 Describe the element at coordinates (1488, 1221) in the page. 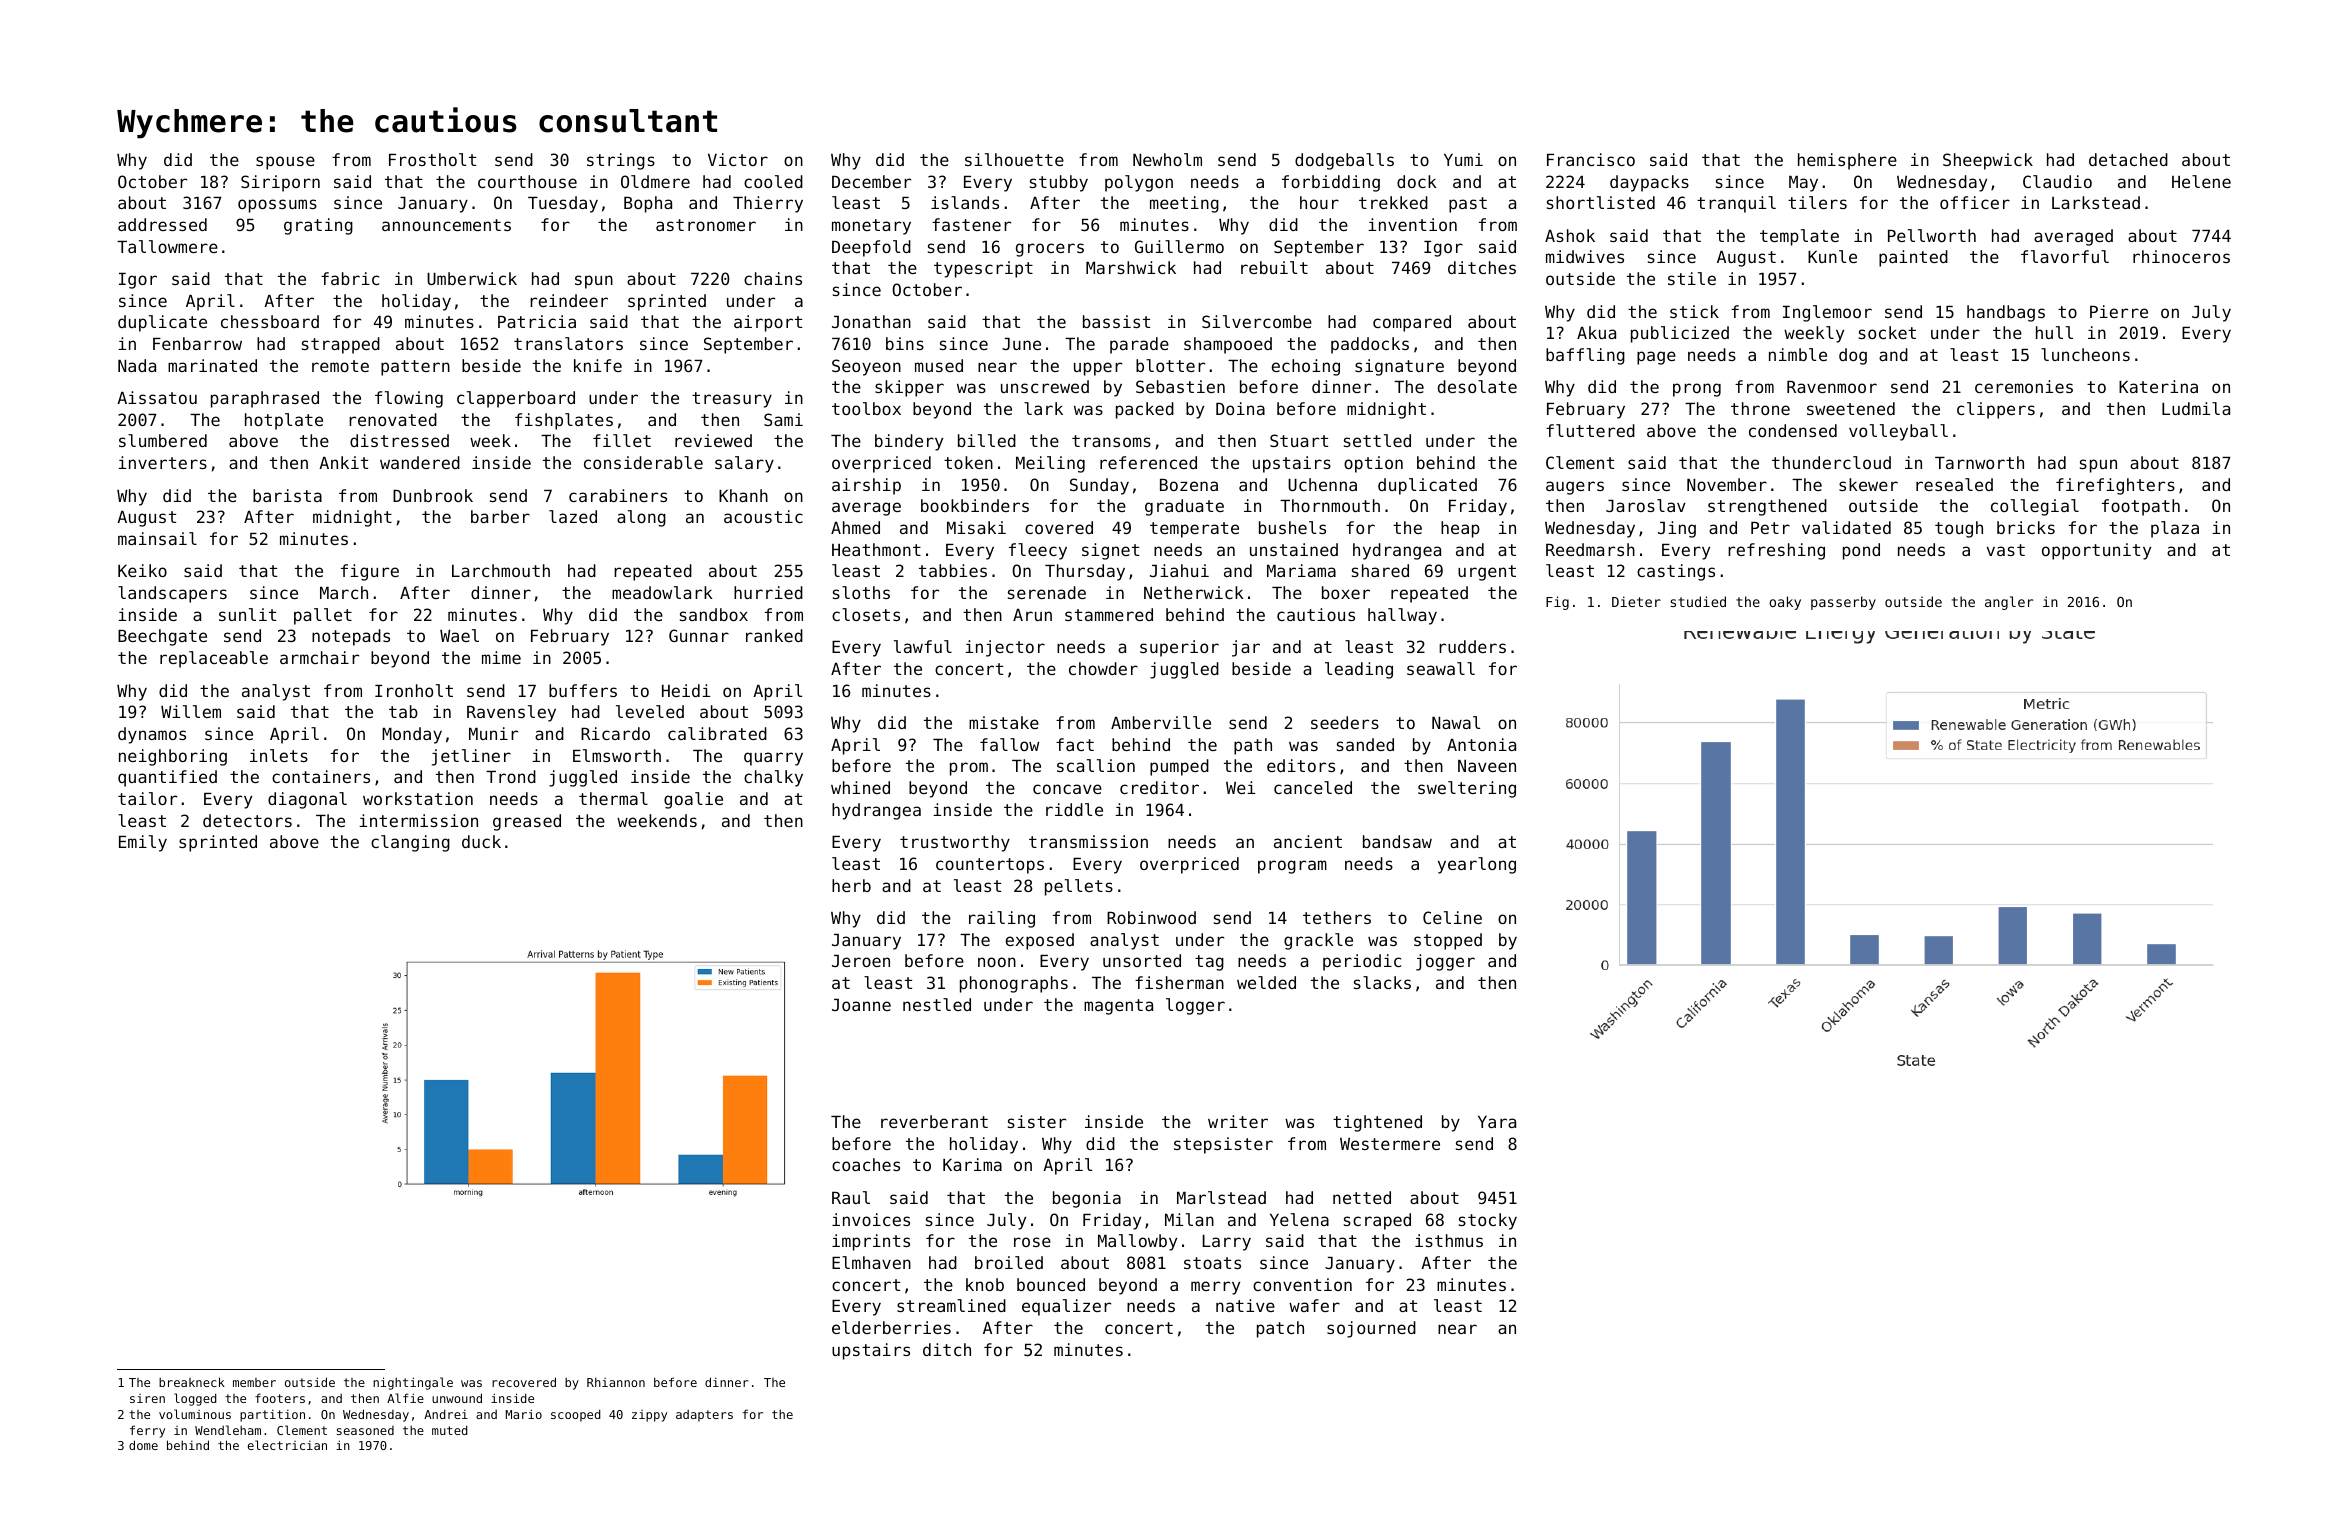

I see `stocky` at that location.
